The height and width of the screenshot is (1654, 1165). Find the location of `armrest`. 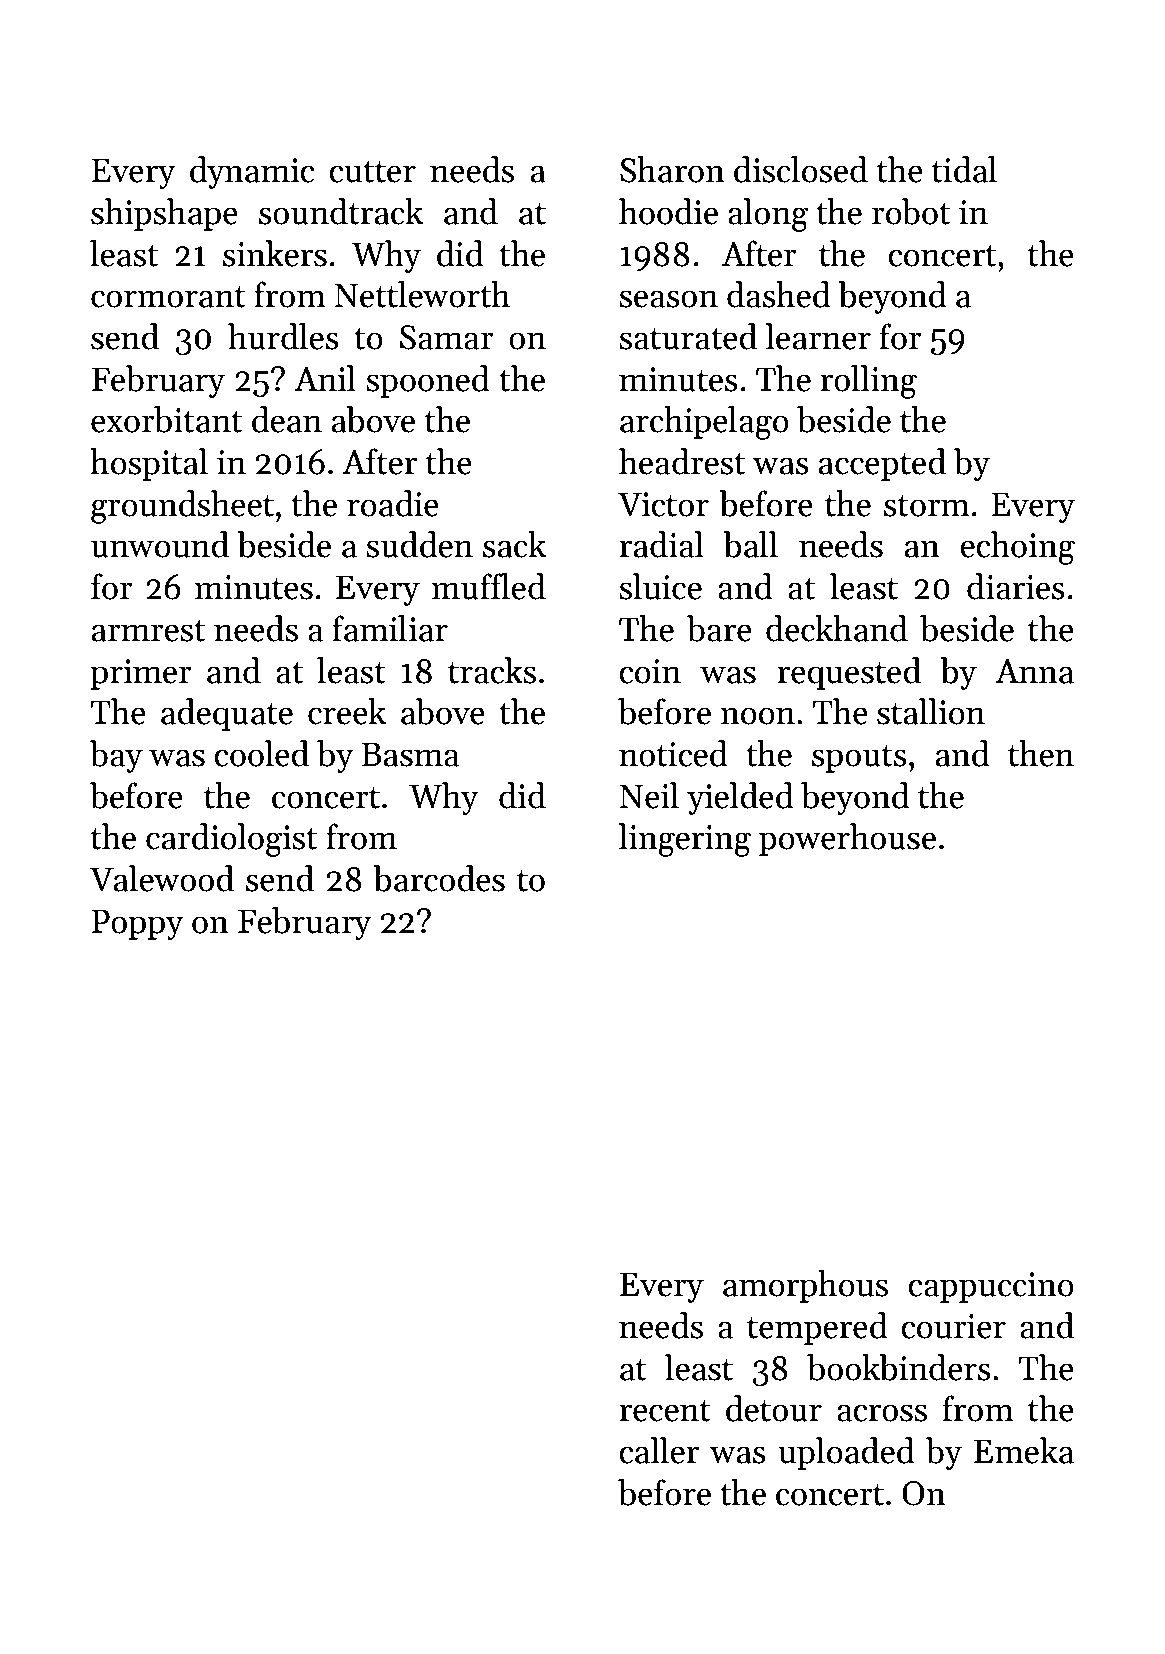

armrest is located at coordinates (148, 631).
